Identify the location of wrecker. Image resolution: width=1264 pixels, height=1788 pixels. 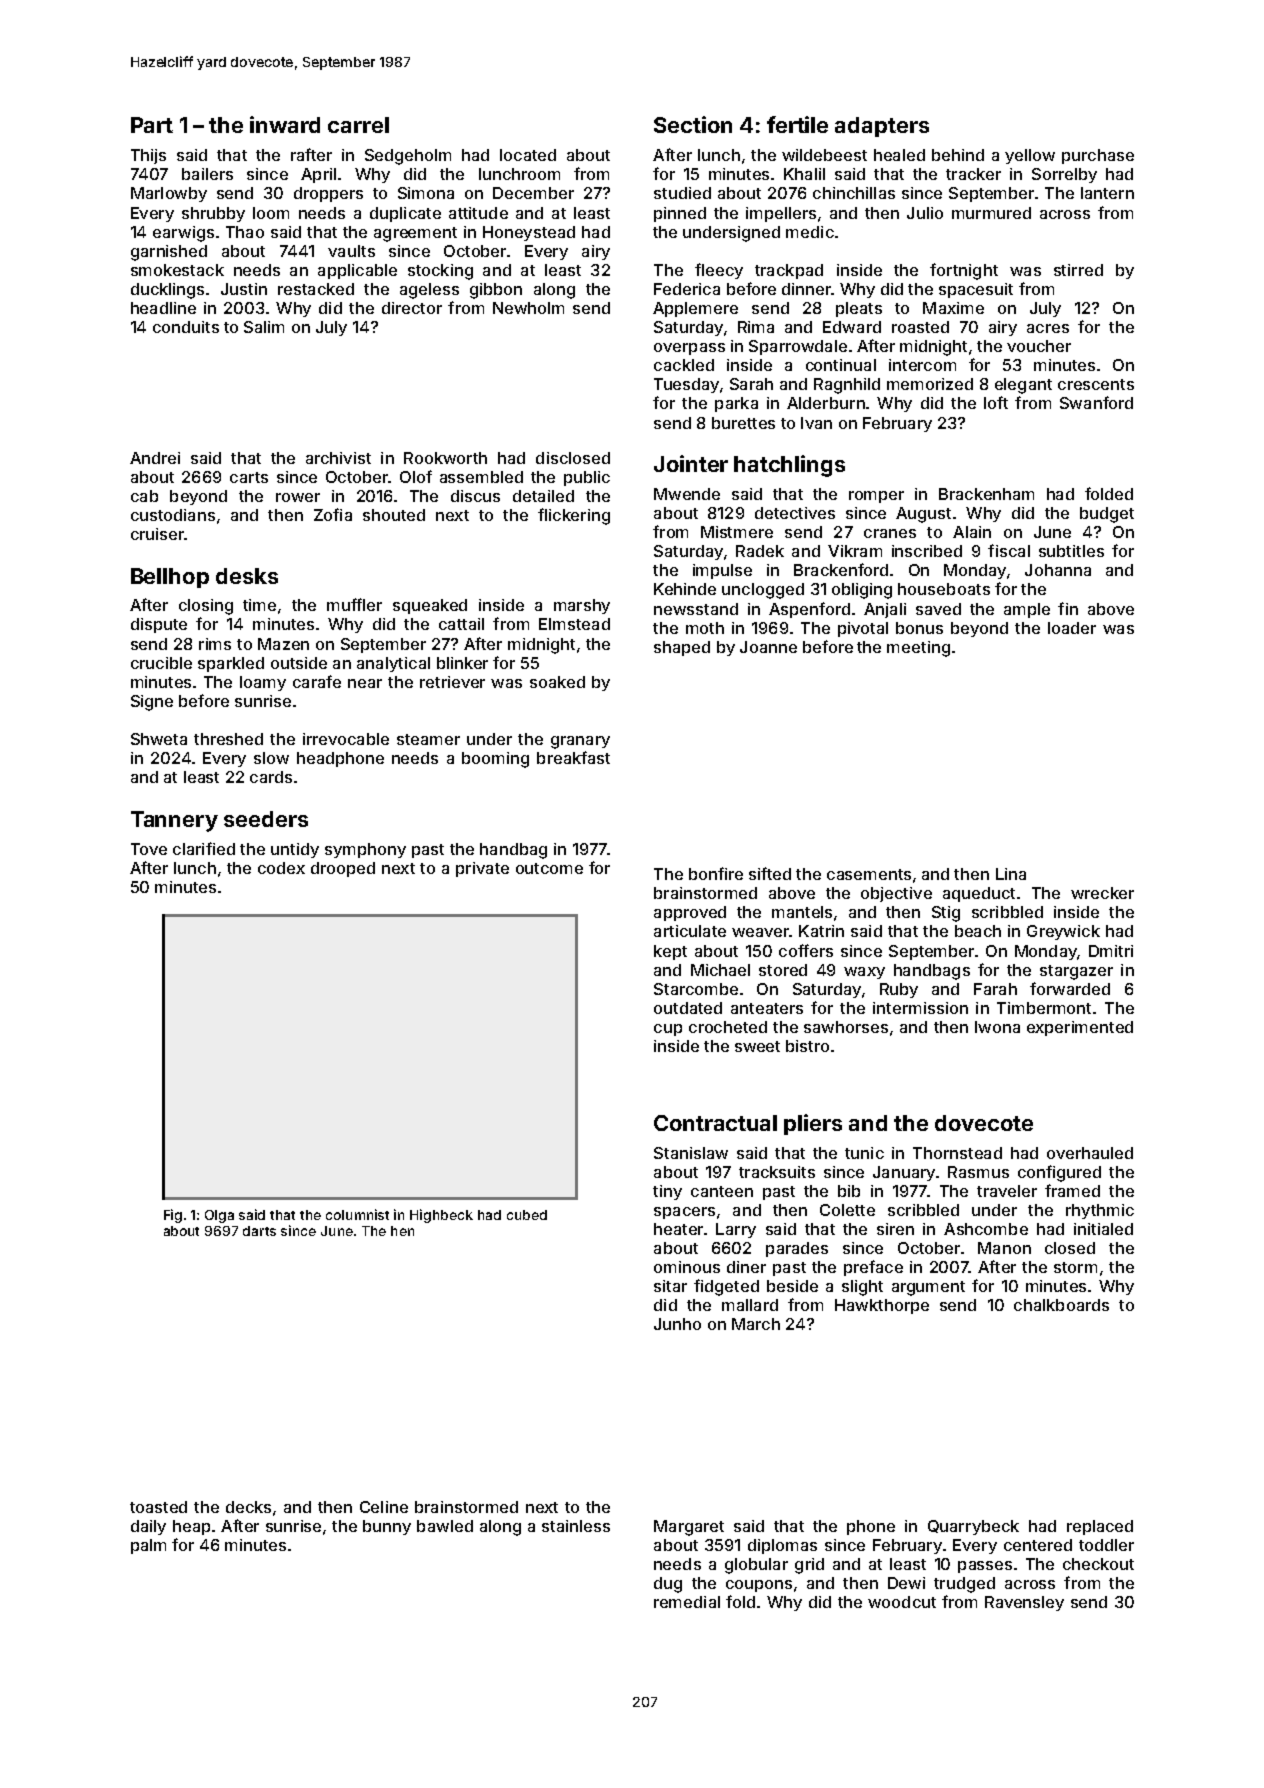
(1102, 893).
